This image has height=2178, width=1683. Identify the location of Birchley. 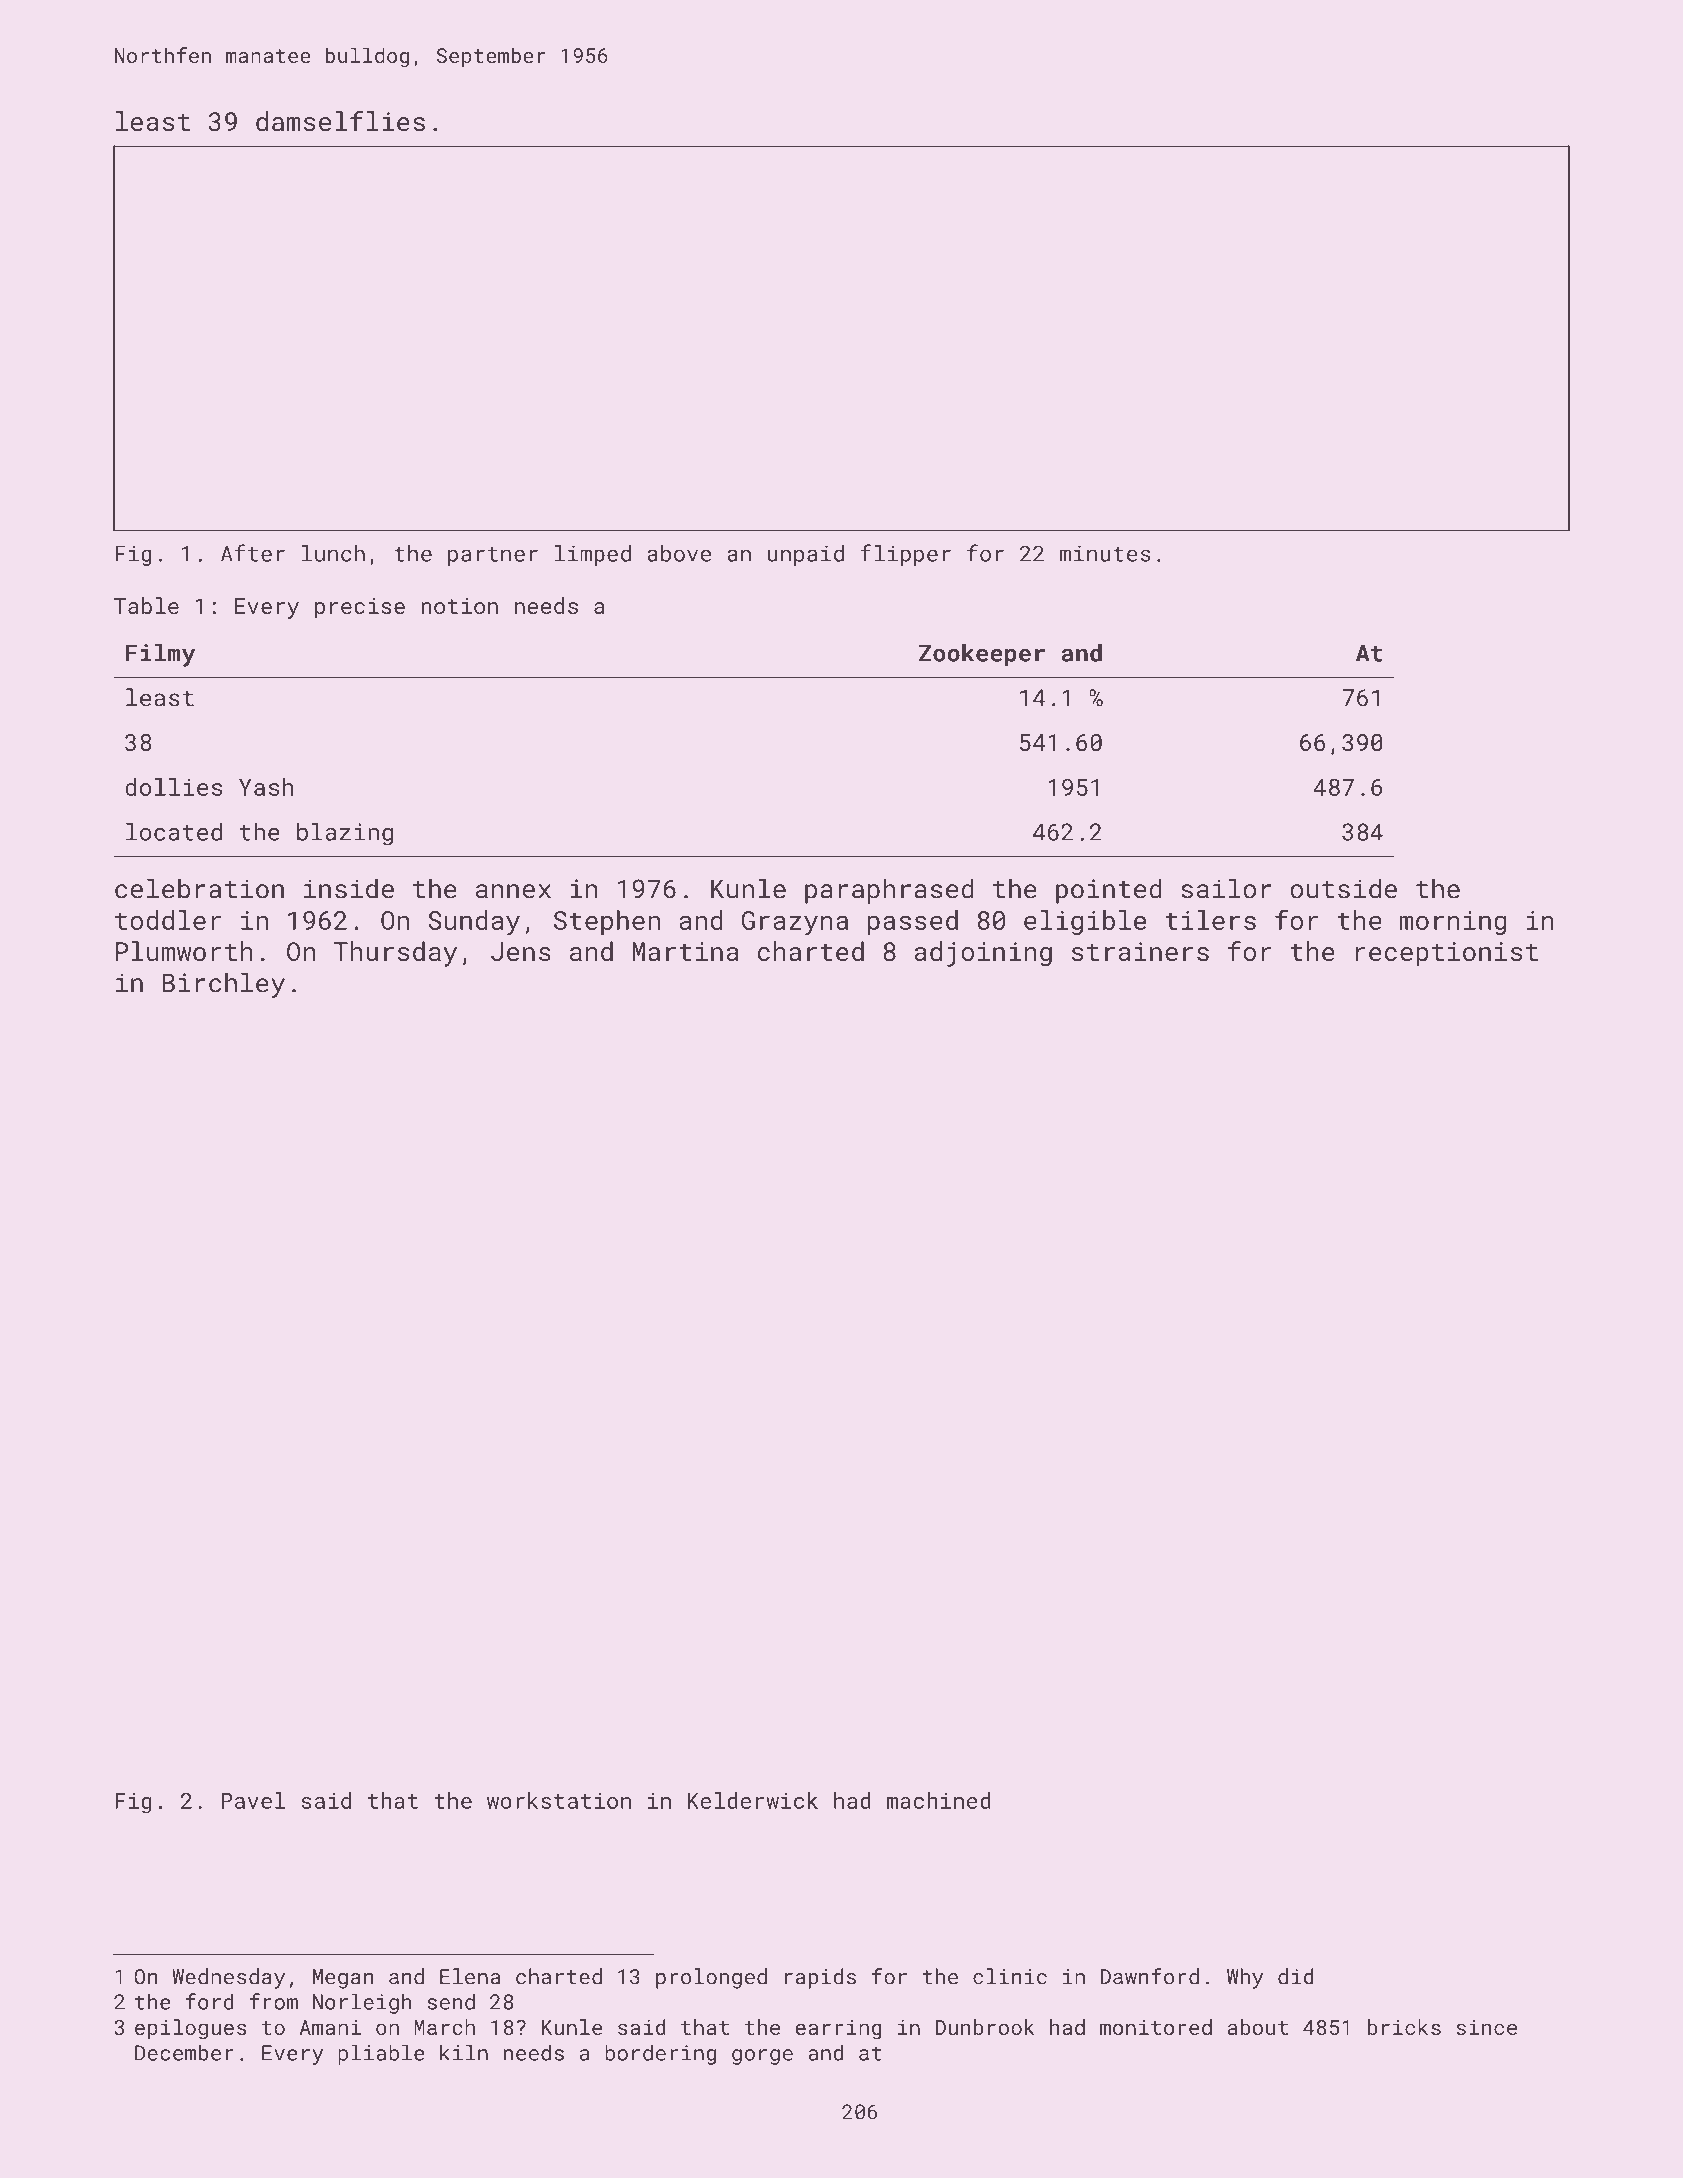
(223, 985).
